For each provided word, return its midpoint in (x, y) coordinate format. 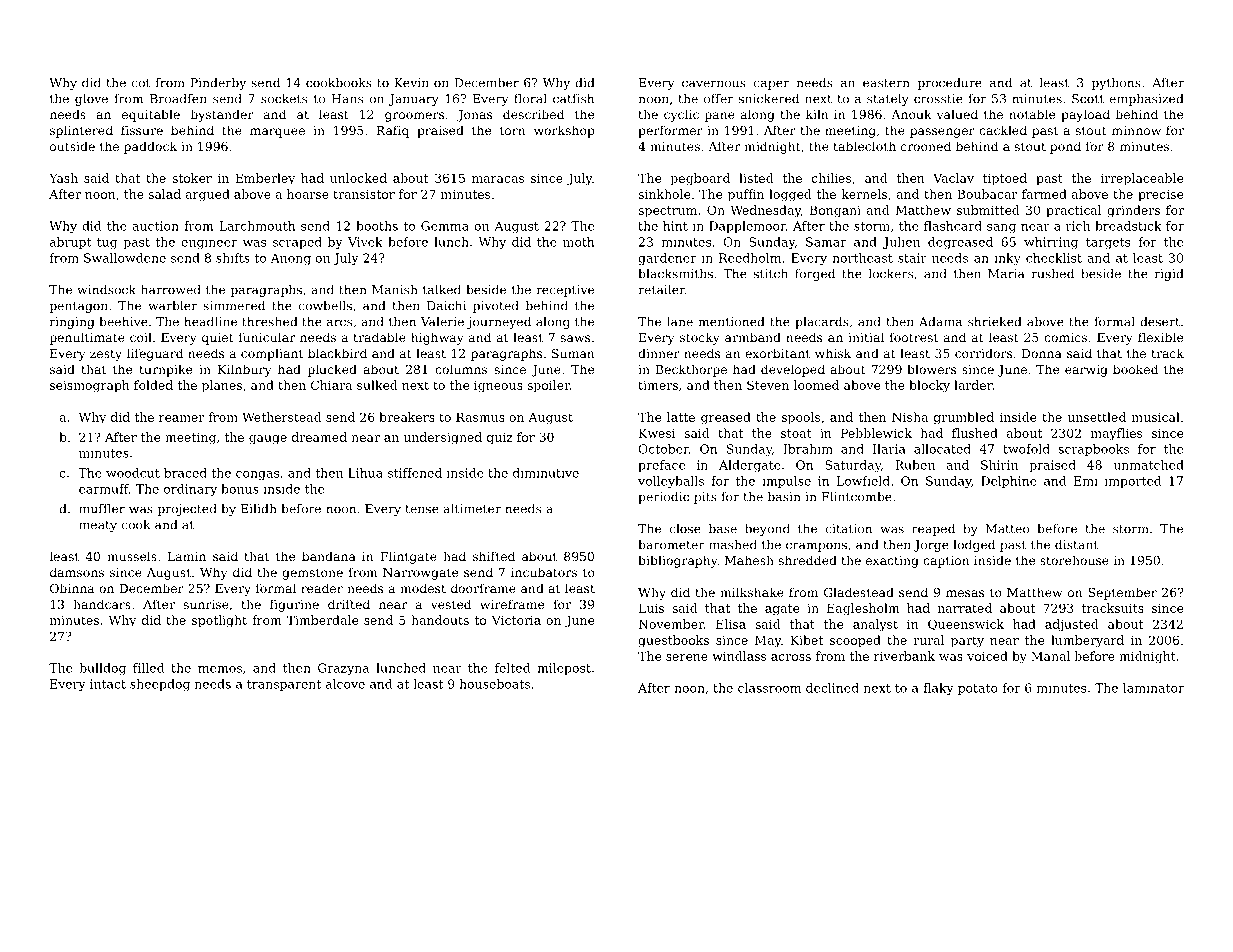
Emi (1086, 481)
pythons (1116, 84)
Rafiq (392, 131)
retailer (662, 290)
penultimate (87, 338)
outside (72, 146)
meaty (98, 526)
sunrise (206, 604)
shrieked (994, 322)
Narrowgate (420, 574)
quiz (500, 439)
